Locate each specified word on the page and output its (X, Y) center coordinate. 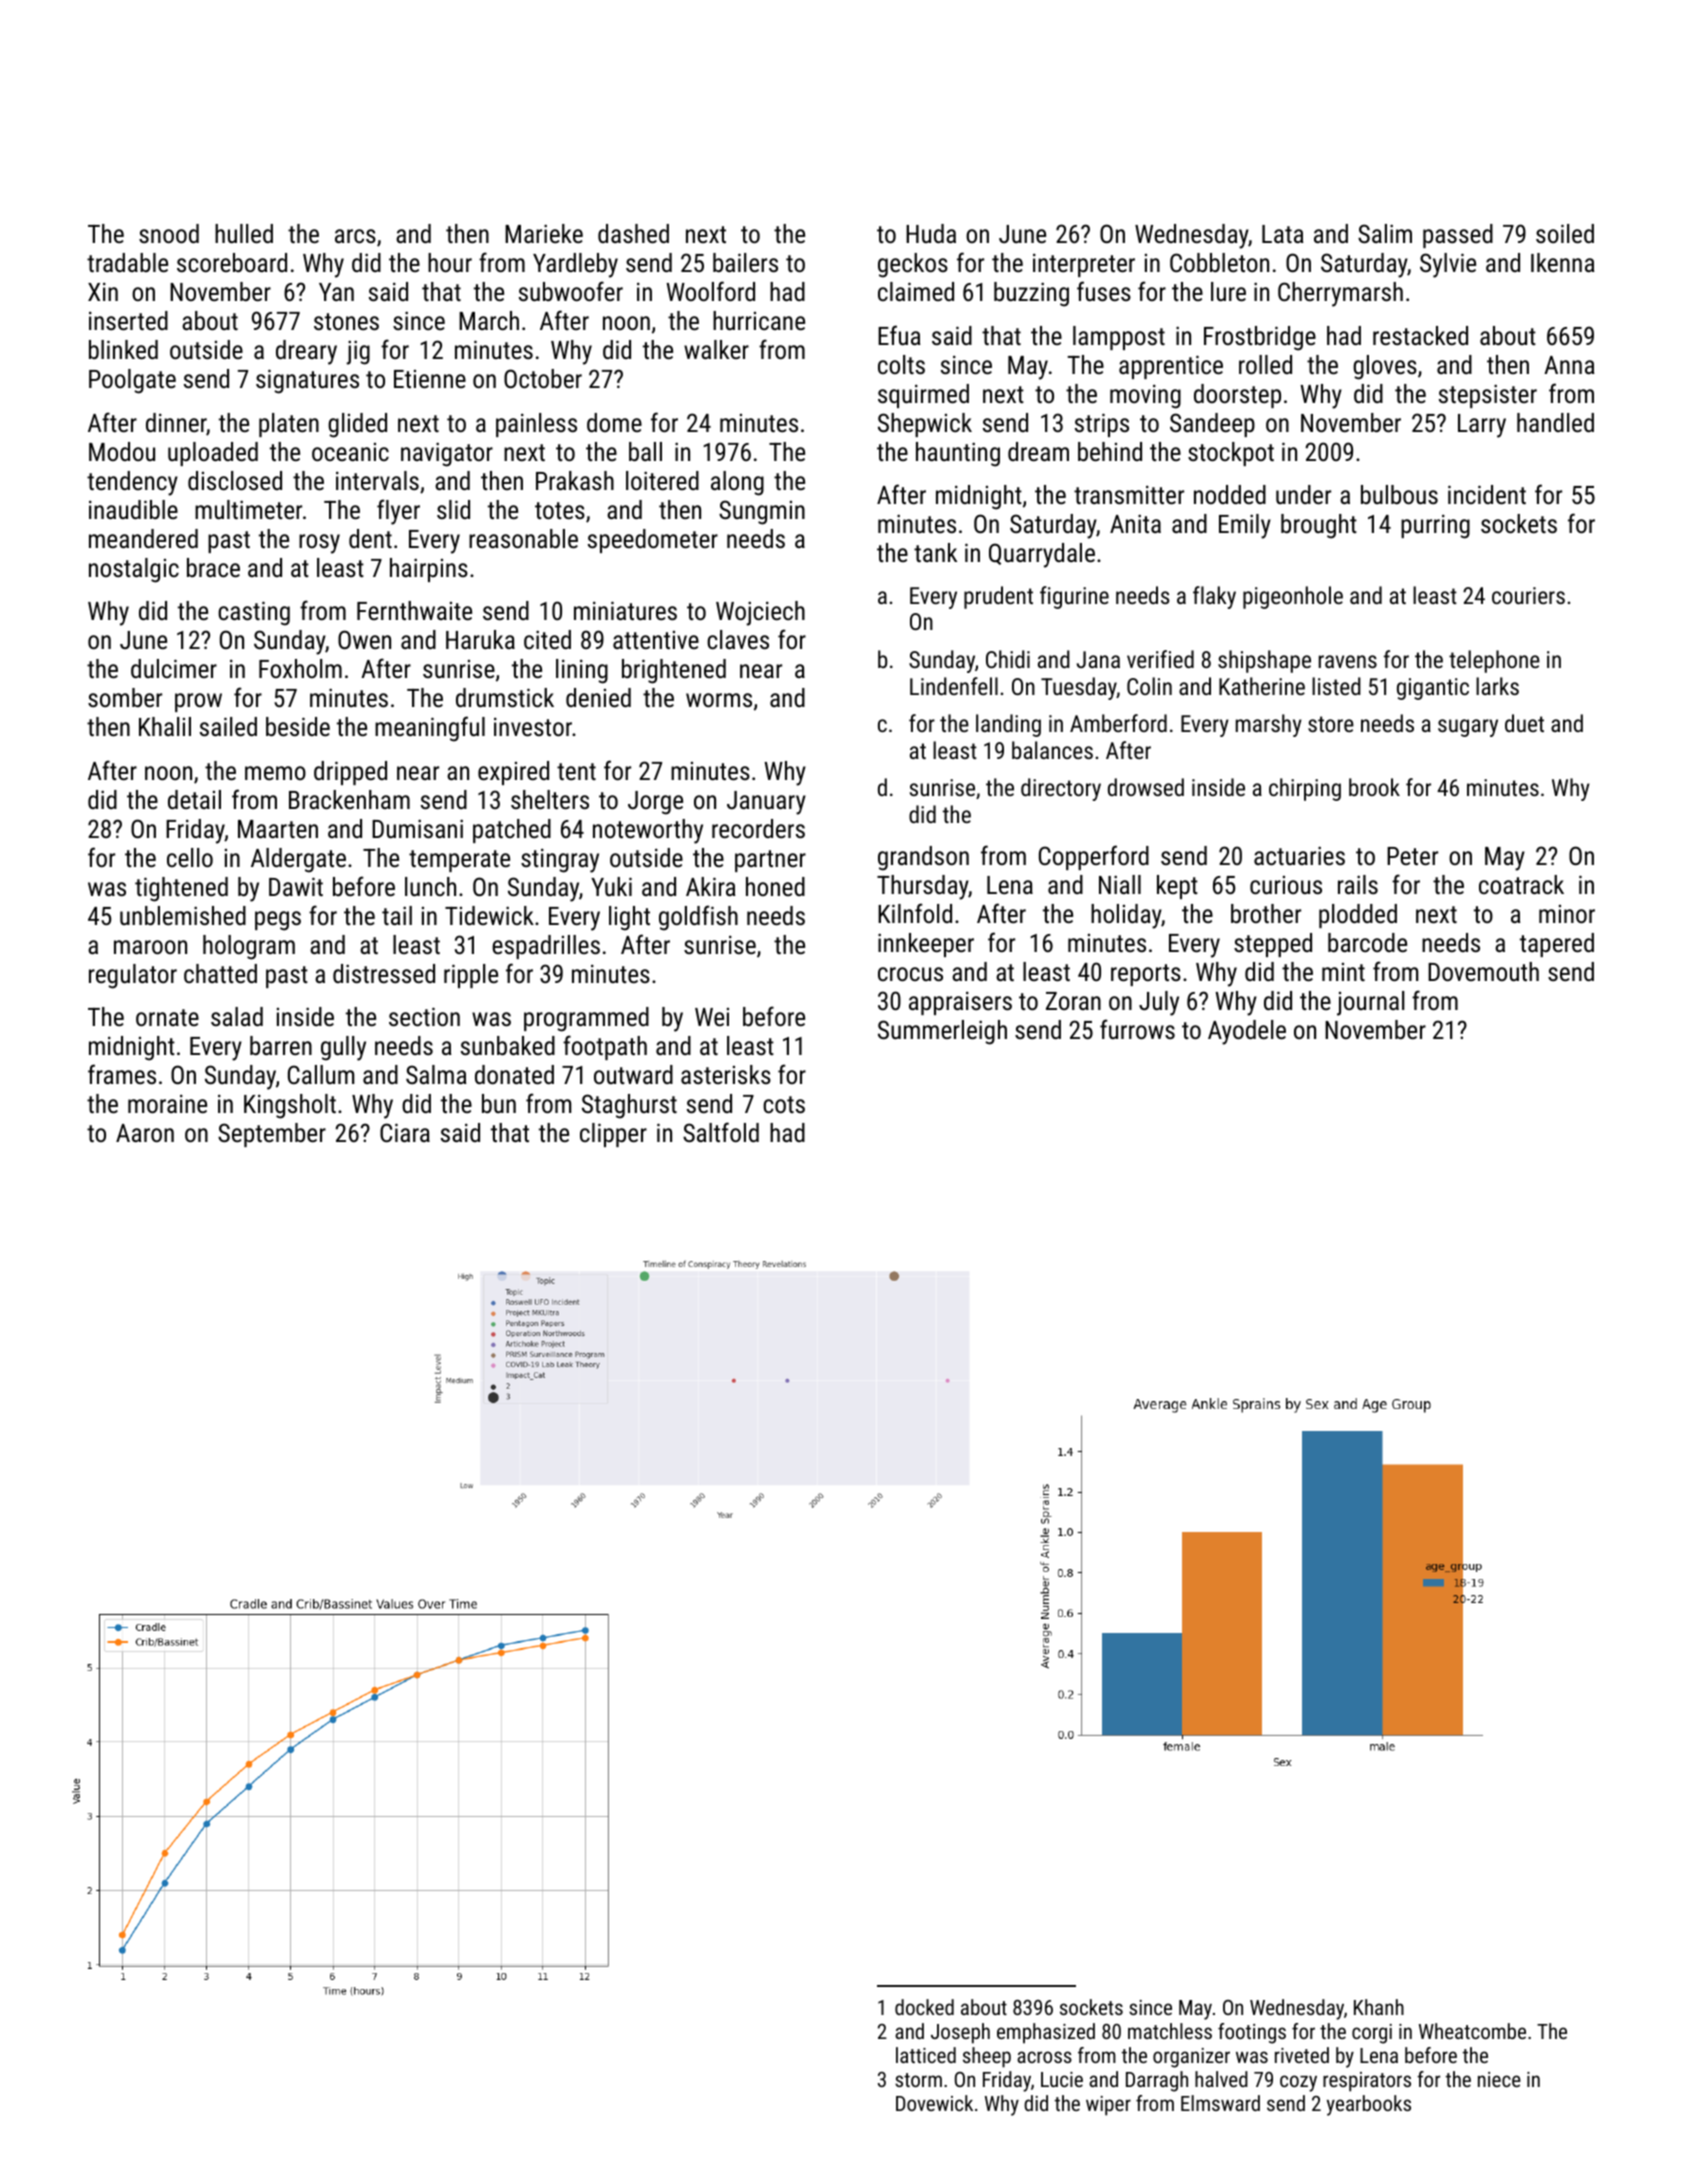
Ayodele (1247, 1032)
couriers (1528, 595)
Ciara (405, 1132)
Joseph (960, 2033)
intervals (377, 480)
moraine (167, 1103)
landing (1008, 725)
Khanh (1379, 2007)
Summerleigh (942, 1032)
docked (924, 2007)
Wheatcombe (1472, 2031)
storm (918, 2080)
